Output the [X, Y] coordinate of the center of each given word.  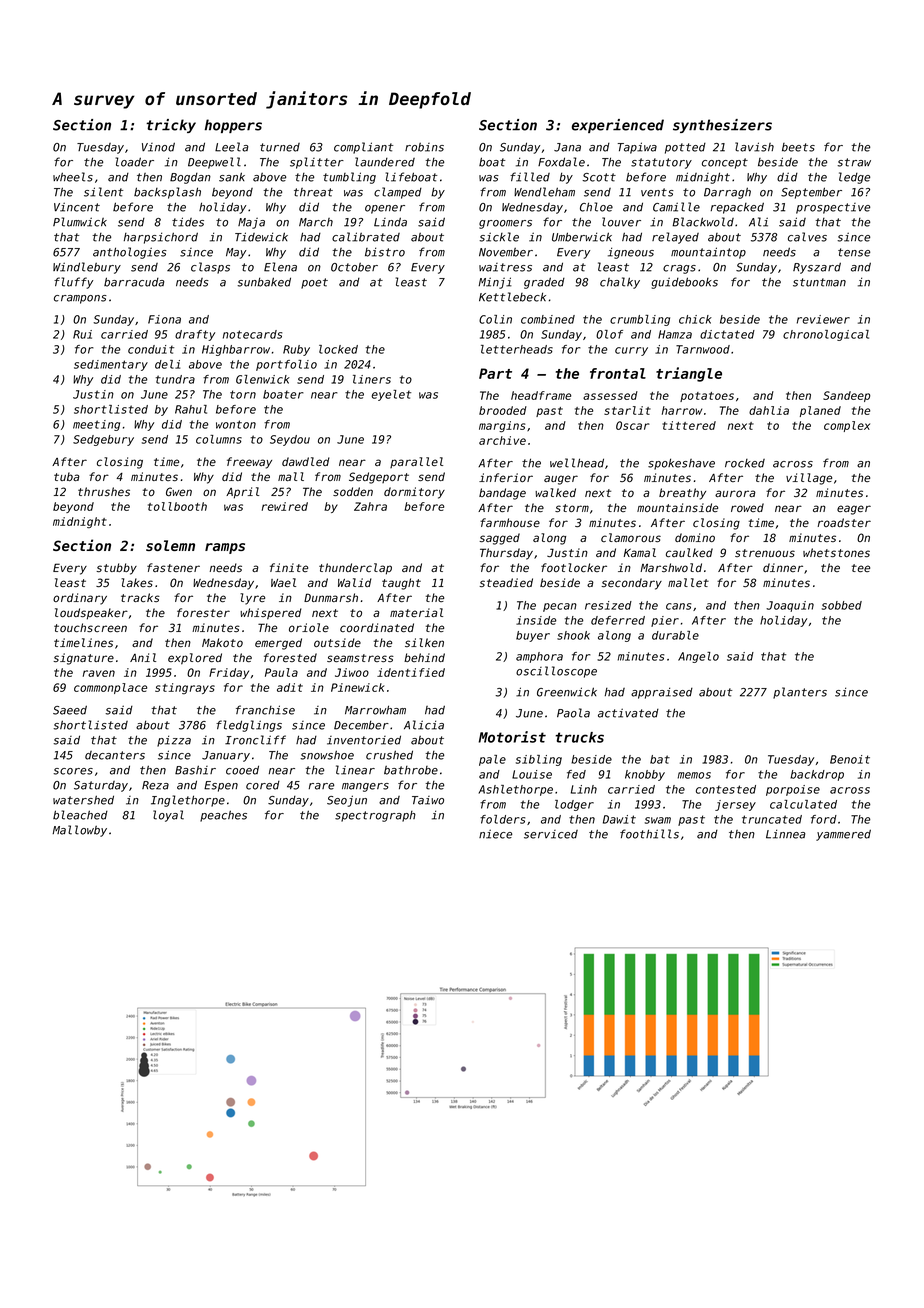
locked [338, 349]
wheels [73, 177]
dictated [727, 334]
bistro [385, 252]
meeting [96, 425]
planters [800, 693]
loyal [168, 816]
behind [424, 657]
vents [657, 192]
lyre [252, 599]
